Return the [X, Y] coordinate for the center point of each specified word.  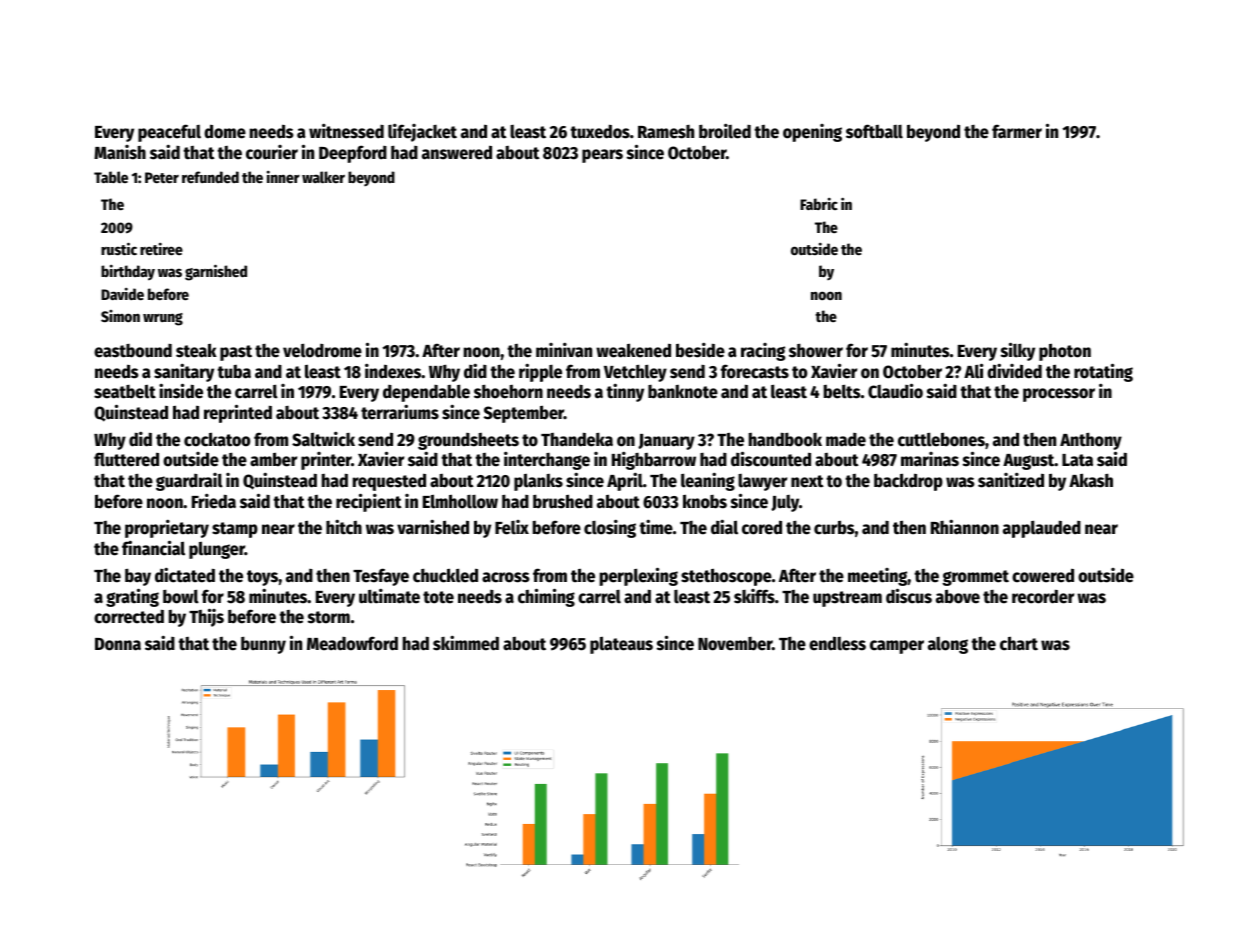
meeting [878, 577]
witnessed [346, 131]
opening [812, 133]
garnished [216, 272]
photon [1065, 352]
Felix [512, 527]
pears [602, 156]
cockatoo [217, 439]
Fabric [819, 204]
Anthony [1091, 441]
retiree [161, 249]
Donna [118, 644]
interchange [547, 460]
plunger [217, 550]
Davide [122, 294]
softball [874, 131]
